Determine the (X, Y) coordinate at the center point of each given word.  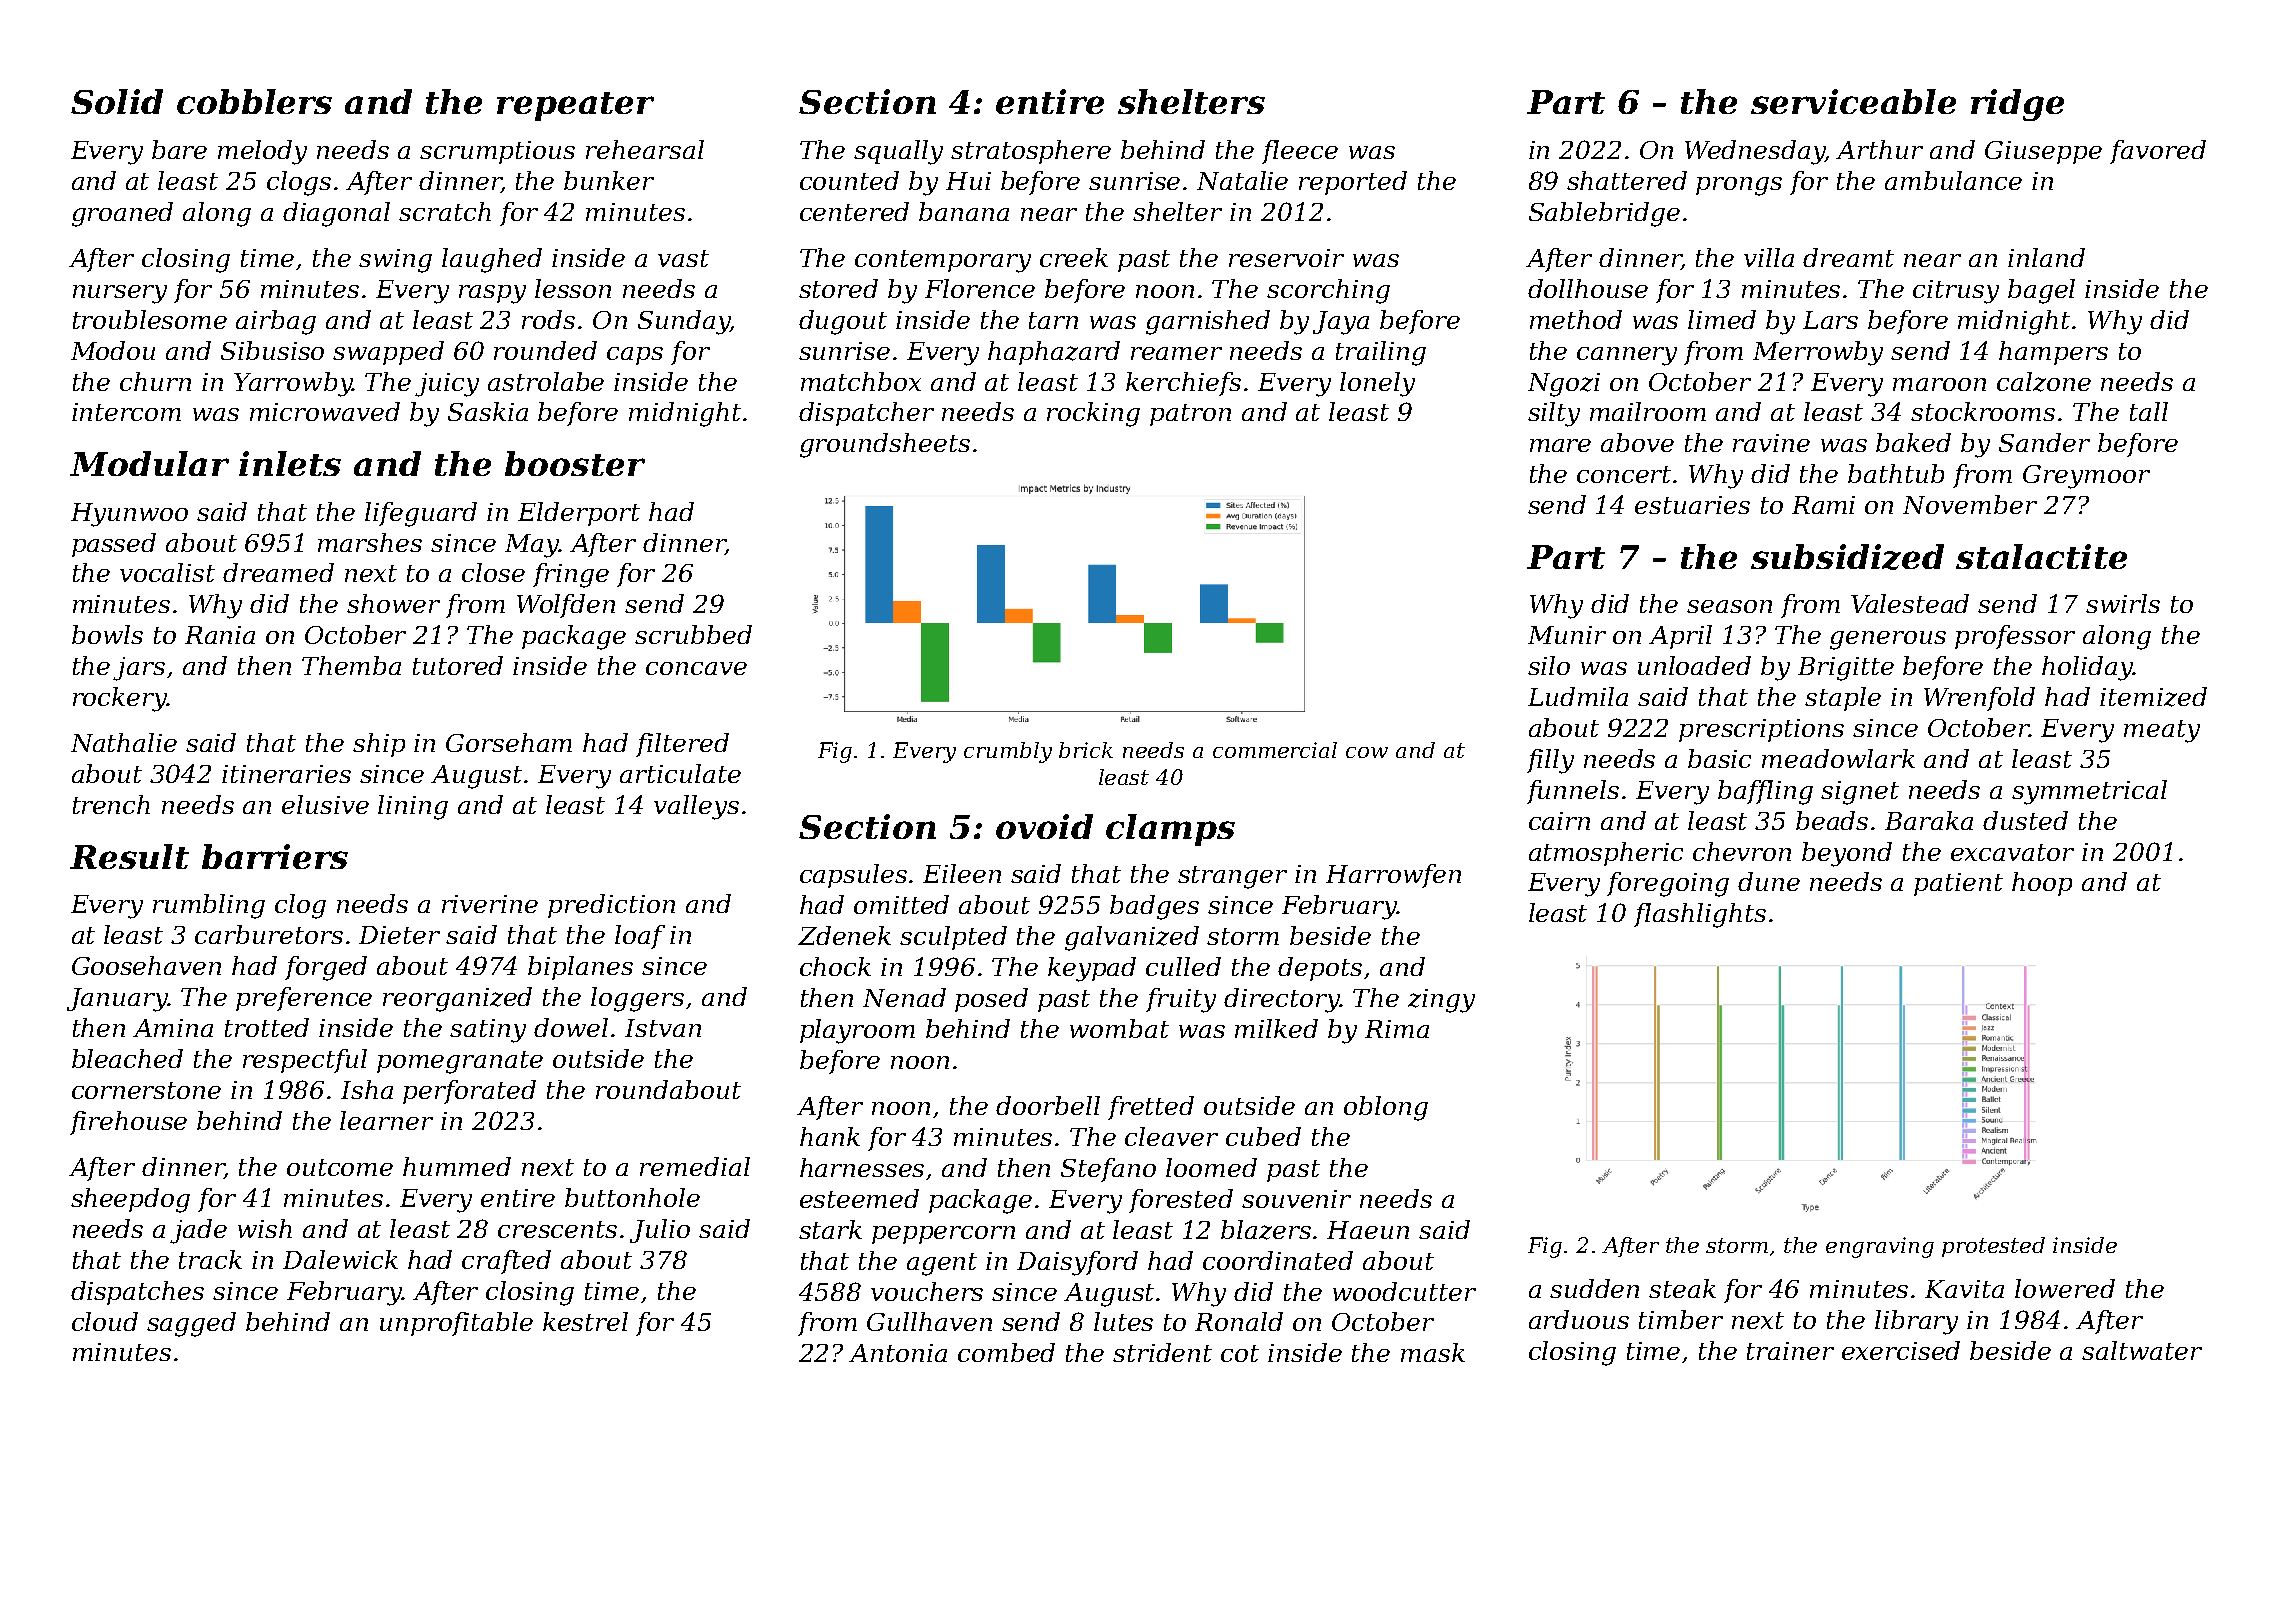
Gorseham (509, 742)
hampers (2053, 353)
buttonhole (632, 1197)
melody (262, 152)
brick (1086, 750)
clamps (1170, 830)
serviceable (1853, 101)
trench (111, 804)
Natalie (1242, 180)
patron (1190, 415)
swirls (2123, 603)
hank (830, 1136)
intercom (126, 412)
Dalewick (340, 1259)
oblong (1386, 1108)
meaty (2162, 731)
